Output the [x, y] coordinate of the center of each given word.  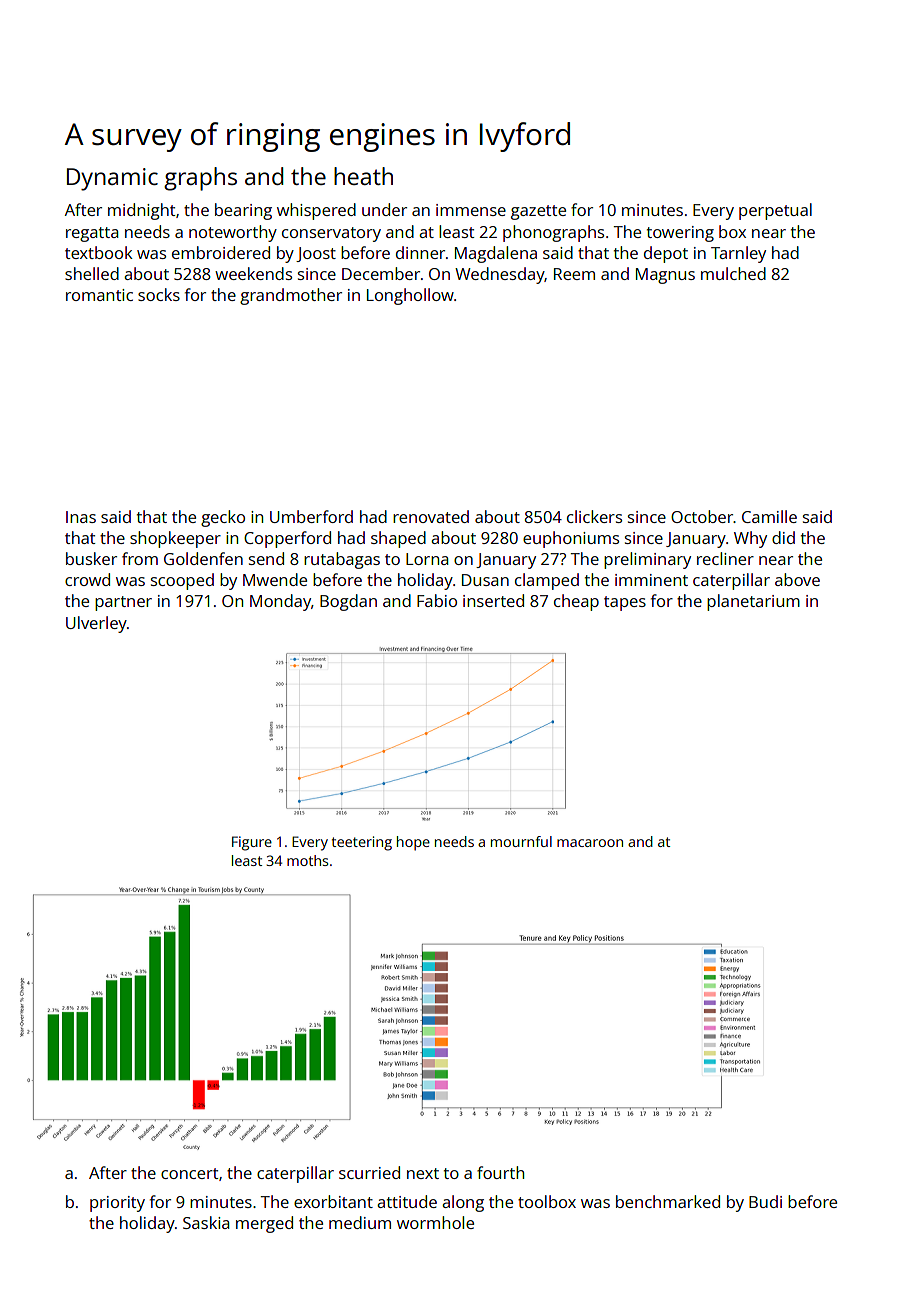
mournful [521, 841]
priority [117, 1204]
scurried [369, 1172]
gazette [538, 212]
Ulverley [96, 624]
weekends [253, 273]
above [797, 579]
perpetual [775, 211]
